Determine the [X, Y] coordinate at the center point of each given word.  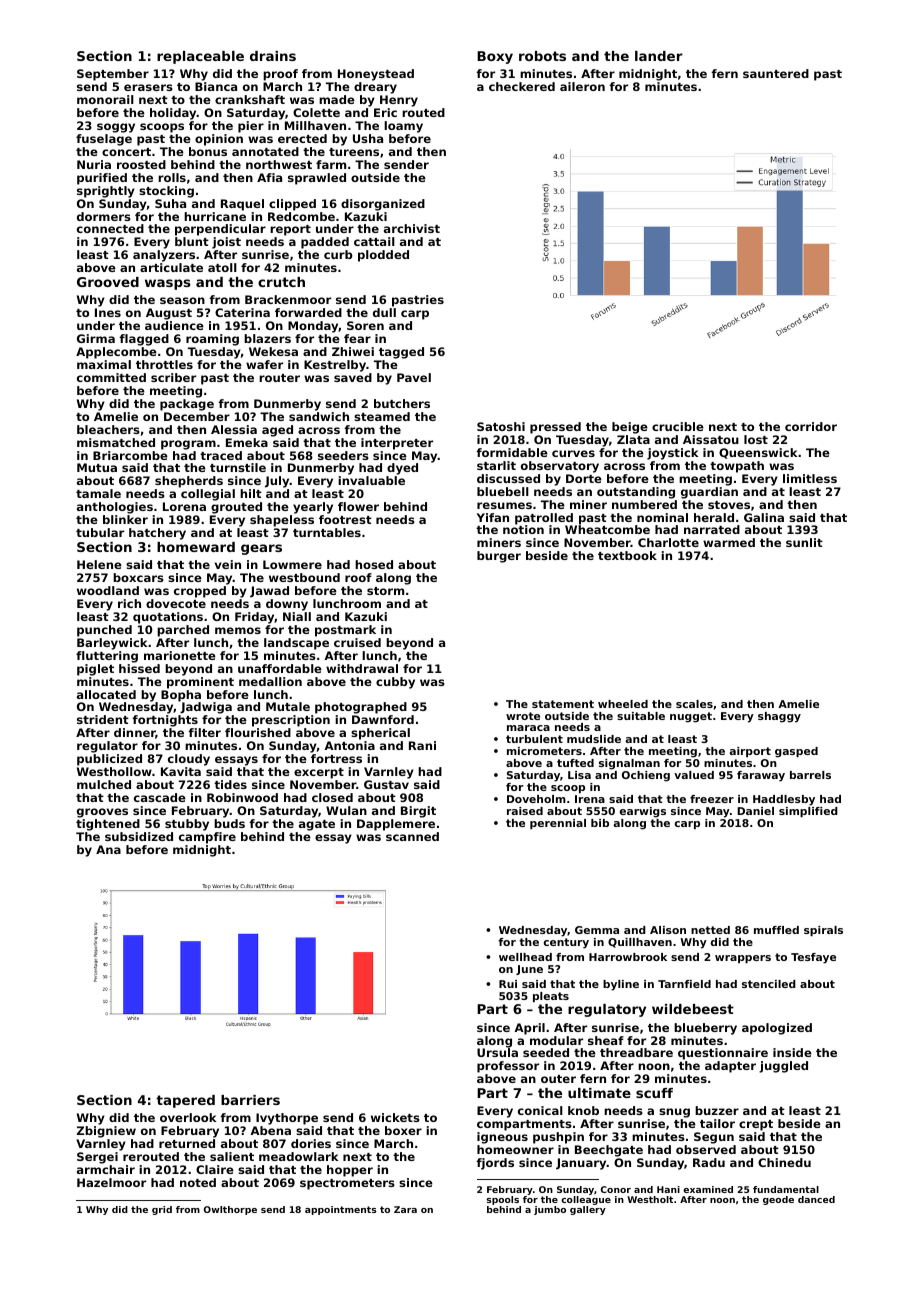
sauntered [776, 73]
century [566, 943]
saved [353, 377]
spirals [823, 931]
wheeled [623, 704]
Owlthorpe [230, 1210]
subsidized [139, 836]
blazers [267, 338]
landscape [296, 644]
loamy [403, 127]
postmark [345, 631]
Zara [405, 1209]
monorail [105, 99]
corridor [811, 426]
